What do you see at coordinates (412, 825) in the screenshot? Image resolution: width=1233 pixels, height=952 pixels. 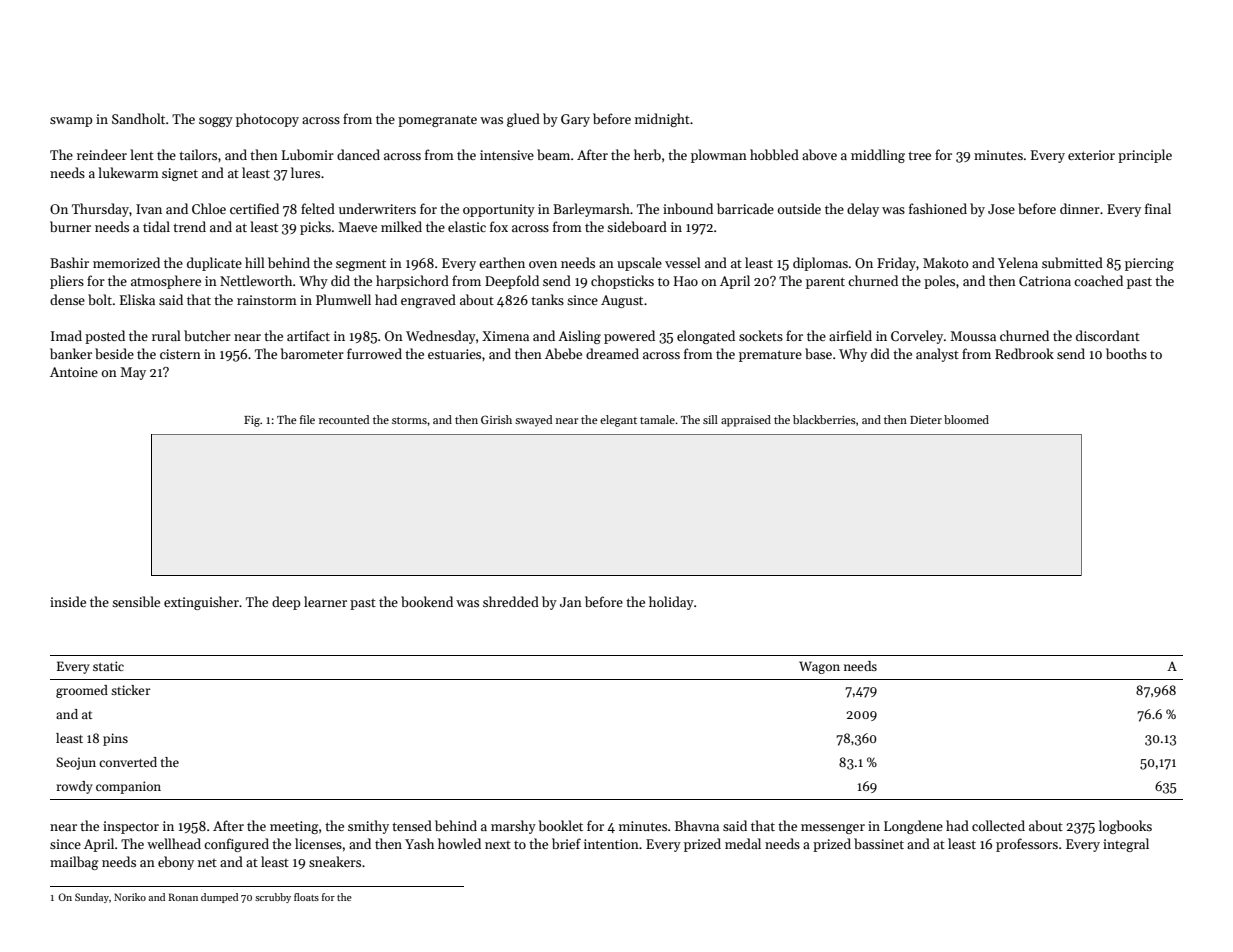 I see `tensed` at bounding box center [412, 825].
